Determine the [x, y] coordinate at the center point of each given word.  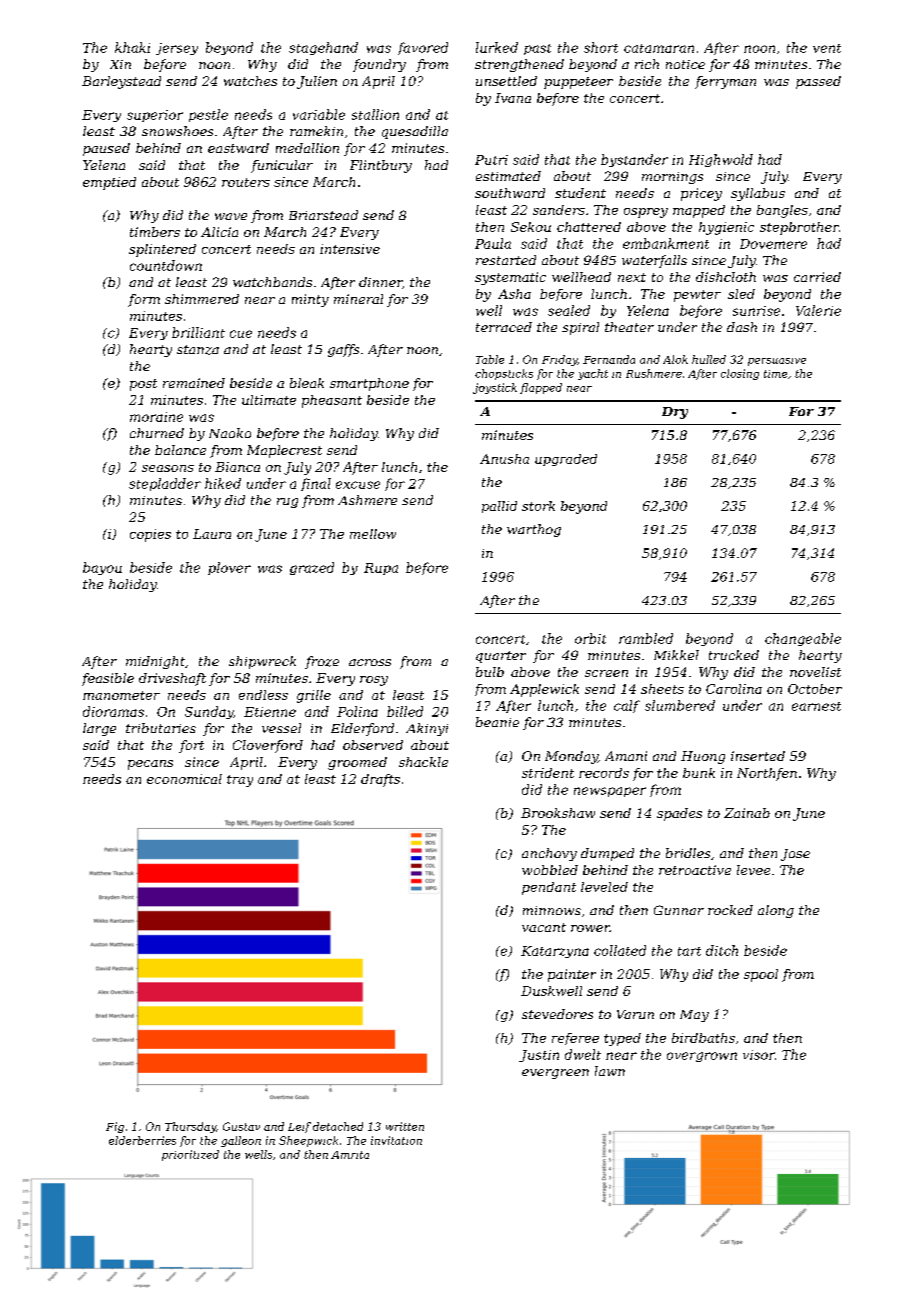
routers [246, 182]
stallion [375, 114]
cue [241, 334]
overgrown [702, 1057]
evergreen [555, 1074]
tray [240, 781]
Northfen [767, 774]
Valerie [818, 310]
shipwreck [262, 662]
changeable [803, 639]
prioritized [190, 1155]
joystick [495, 388]
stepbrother [799, 228]
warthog [534, 530]
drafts [380, 780]
